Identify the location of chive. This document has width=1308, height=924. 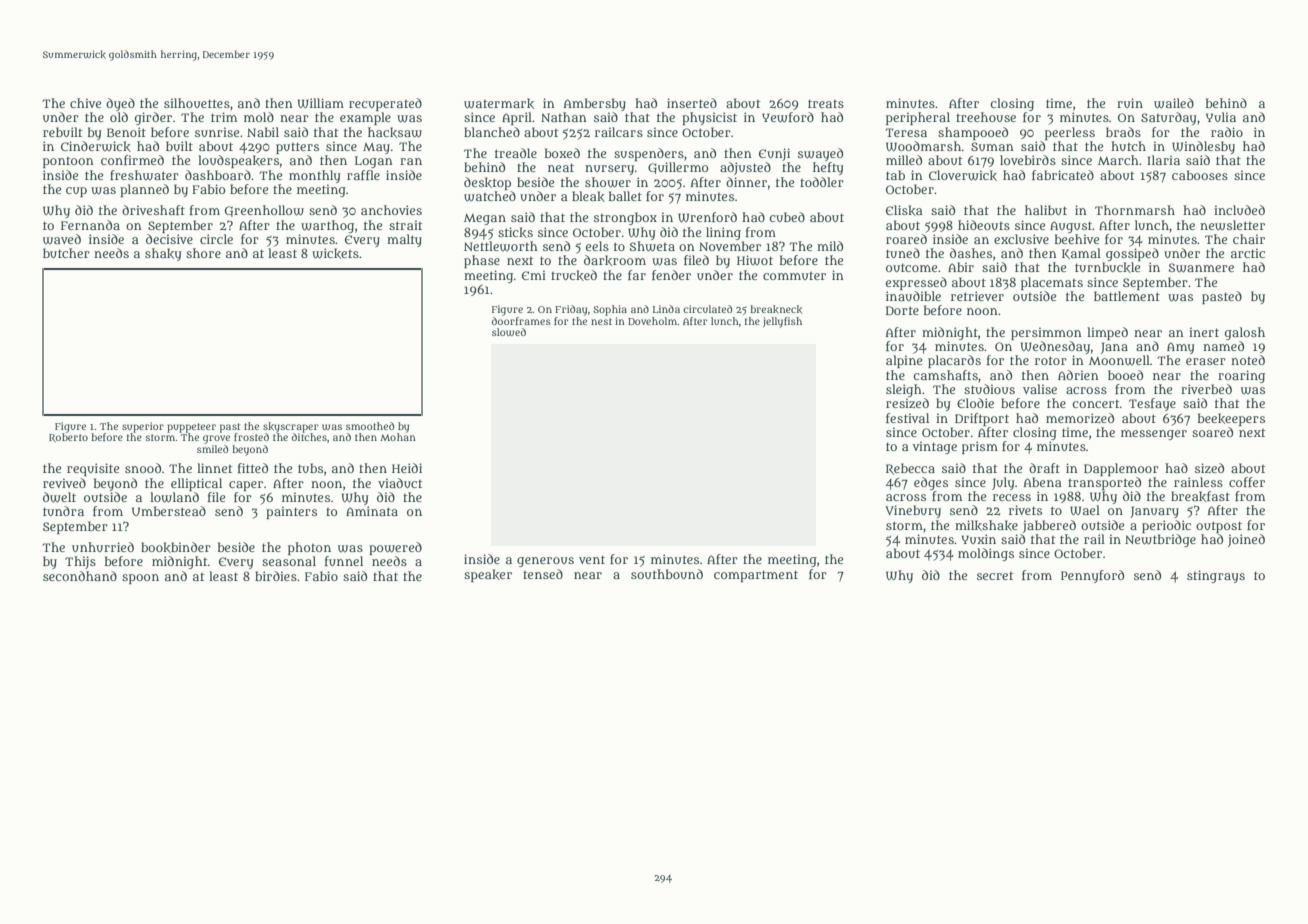
(85, 103).
